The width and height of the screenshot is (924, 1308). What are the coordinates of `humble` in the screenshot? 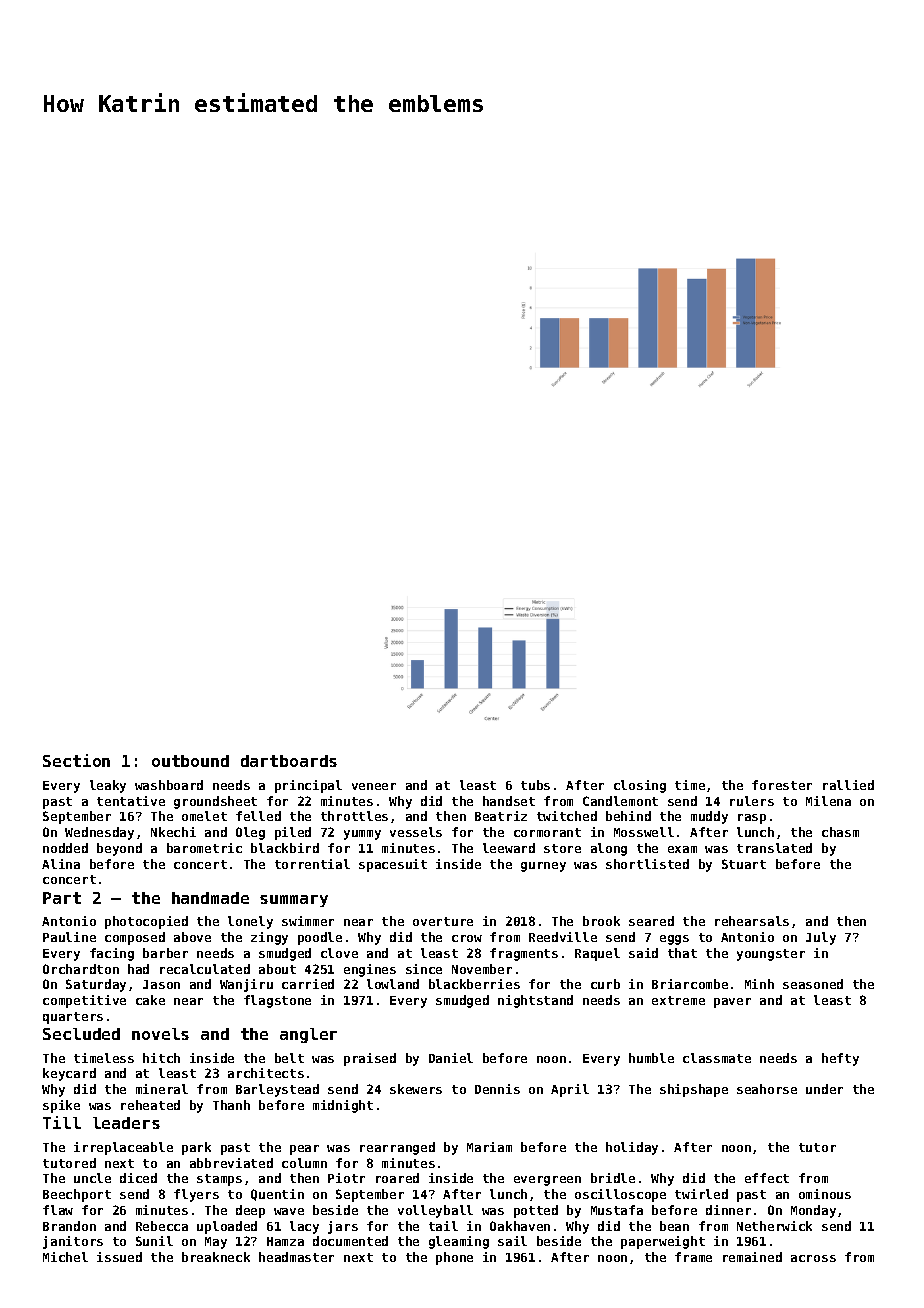 It's located at (651, 1058).
